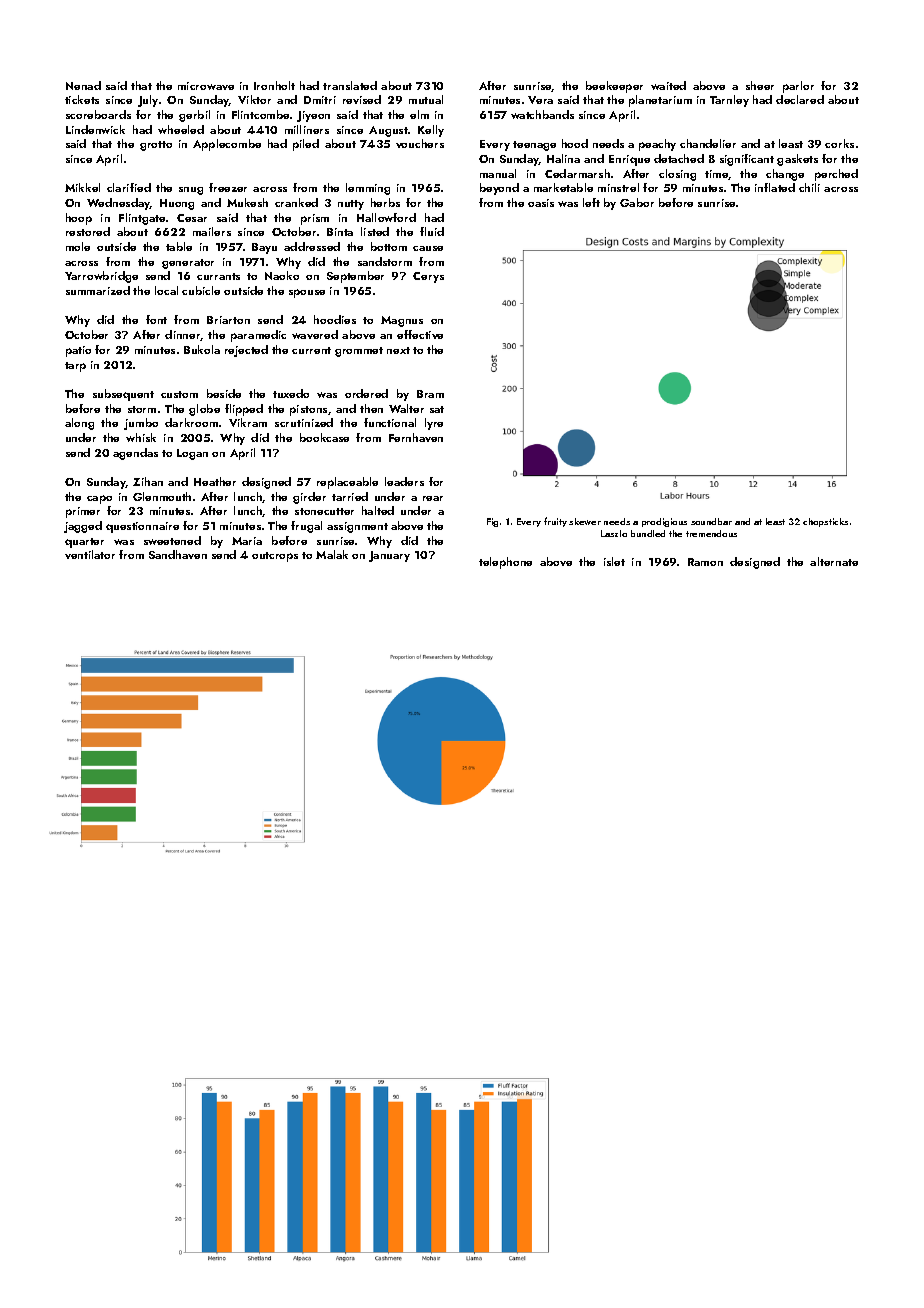 The image size is (924, 1308). Describe the element at coordinates (178, 554) in the screenshot. I see `Sandhaven` at that location.
